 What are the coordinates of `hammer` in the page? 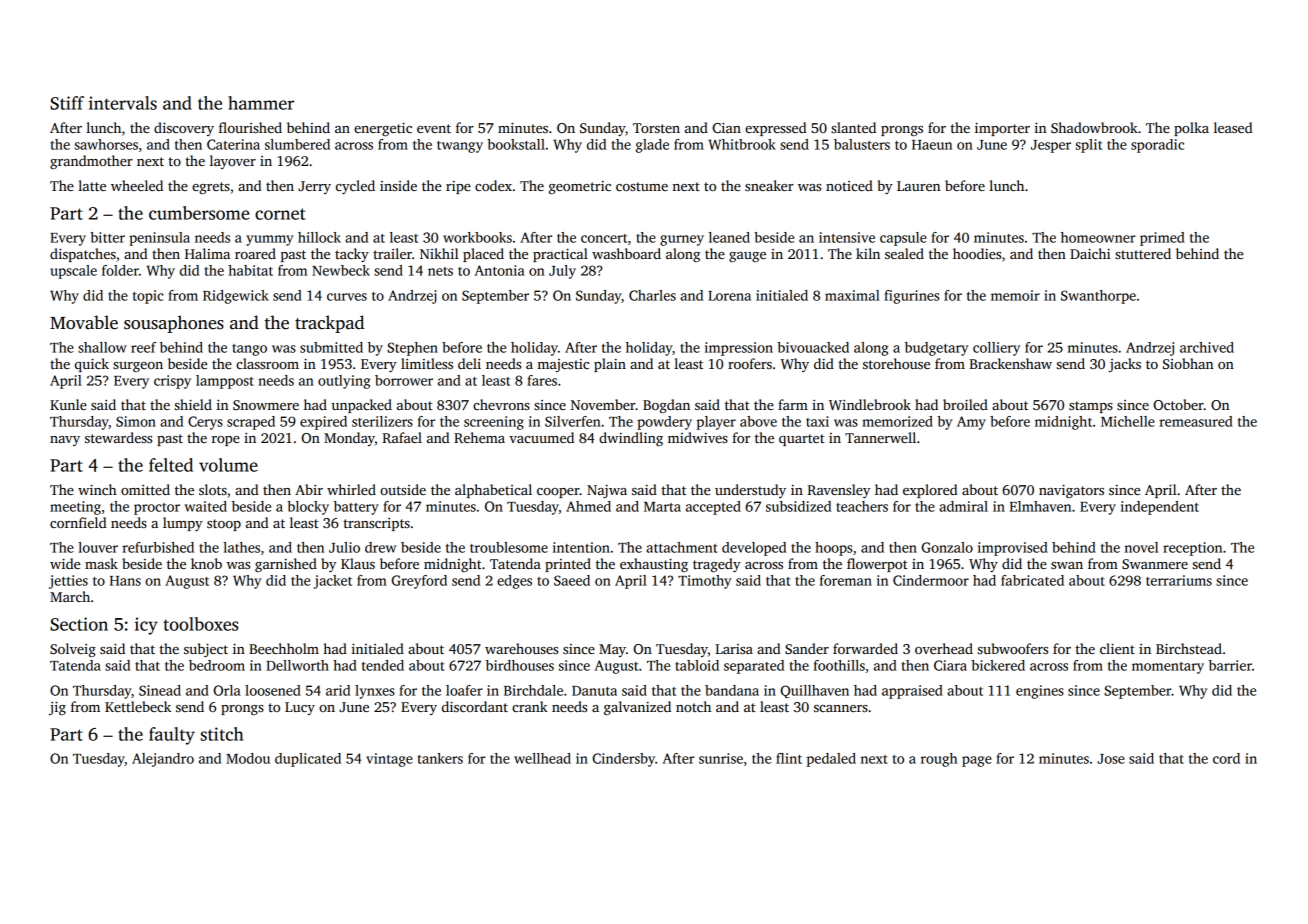 It's located at (261, 103).
